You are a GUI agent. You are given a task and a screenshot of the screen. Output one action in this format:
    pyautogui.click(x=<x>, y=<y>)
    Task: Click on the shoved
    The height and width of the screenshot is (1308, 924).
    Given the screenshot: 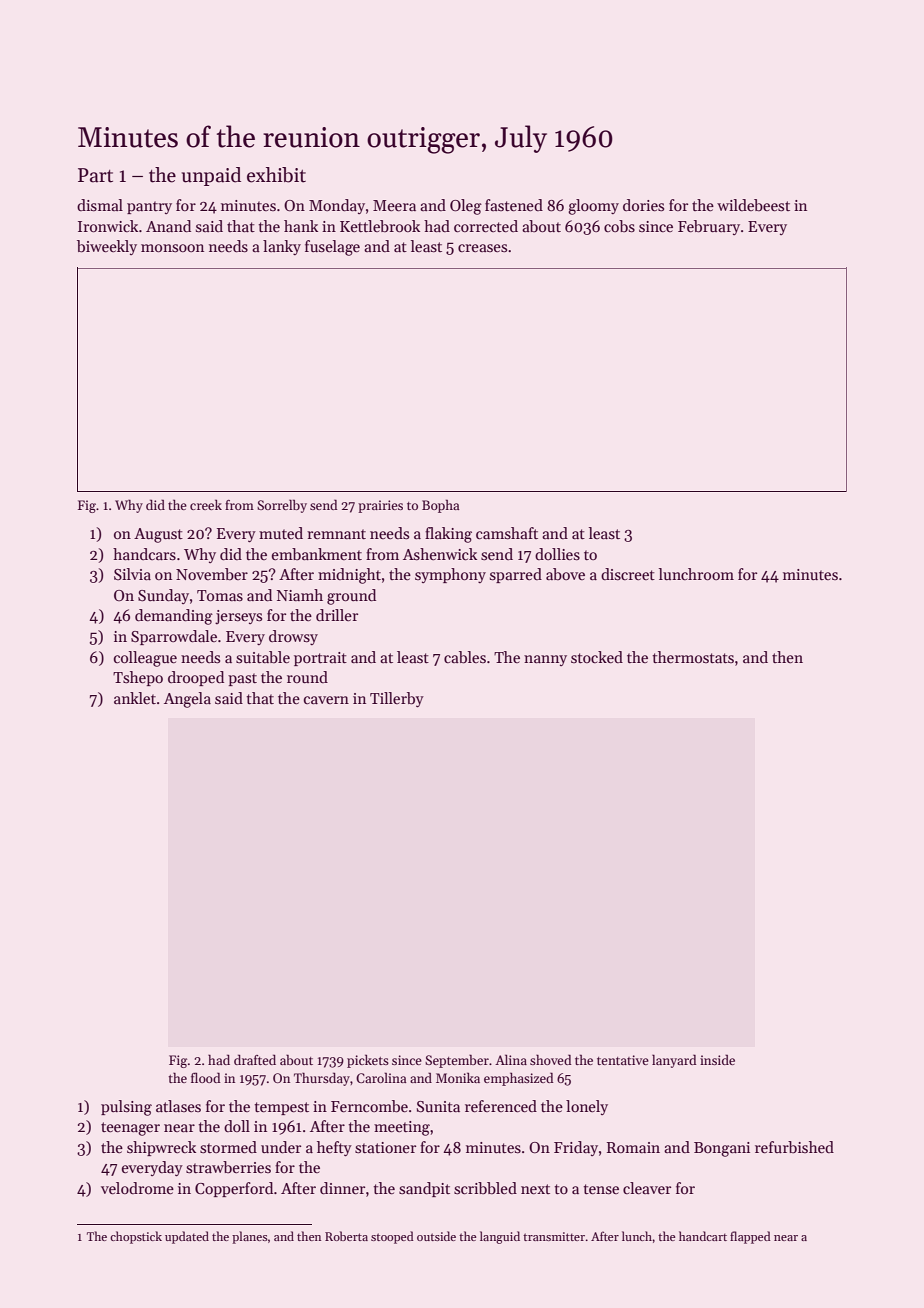 What is the action you would take?
    pyautogui.click(x=551, y=1059)
